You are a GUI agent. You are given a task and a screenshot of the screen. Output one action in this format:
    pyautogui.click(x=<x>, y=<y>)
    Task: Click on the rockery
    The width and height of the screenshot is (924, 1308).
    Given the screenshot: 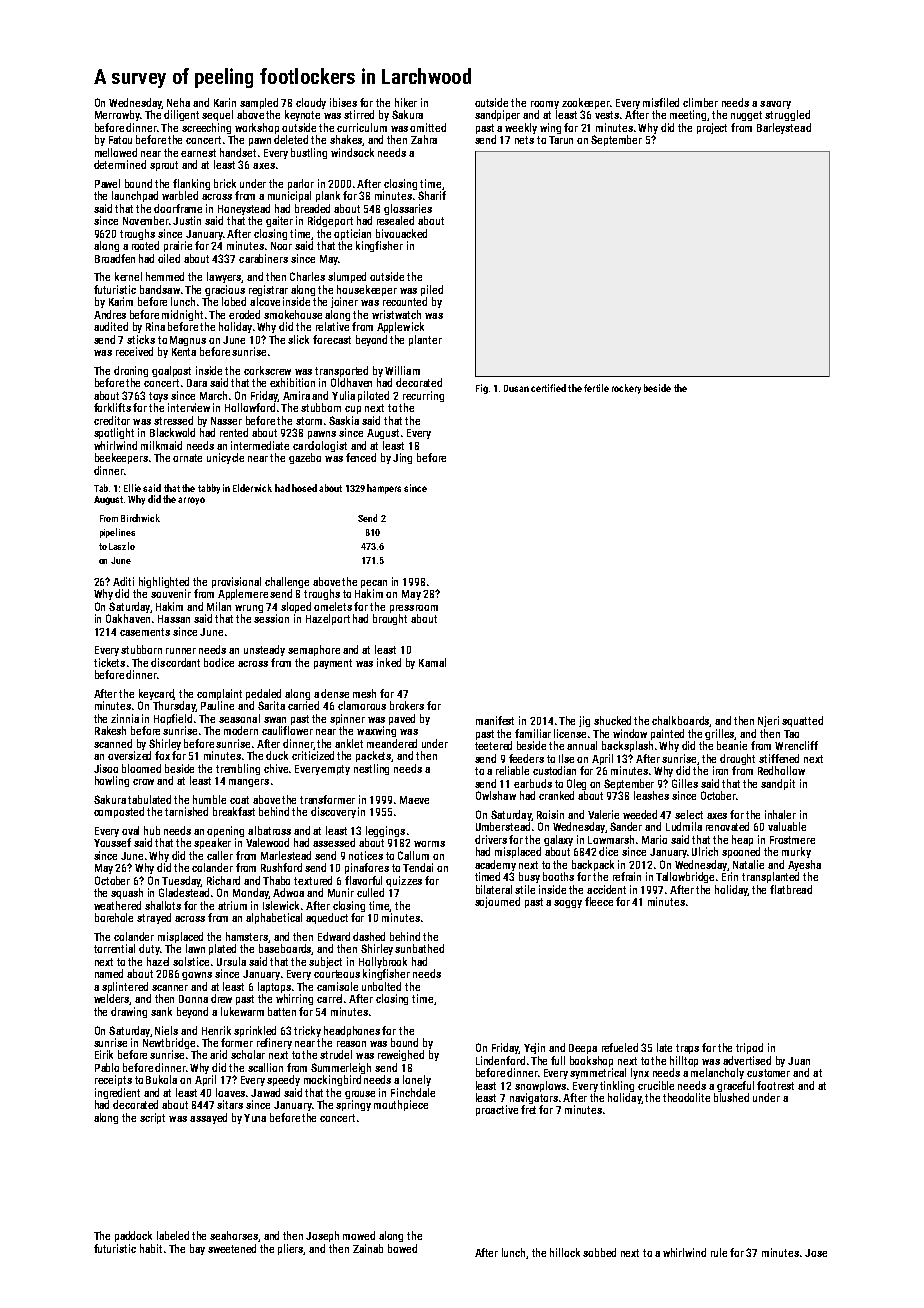 What is the action you would take?
    pyautogui.click(x=626, y=389)
